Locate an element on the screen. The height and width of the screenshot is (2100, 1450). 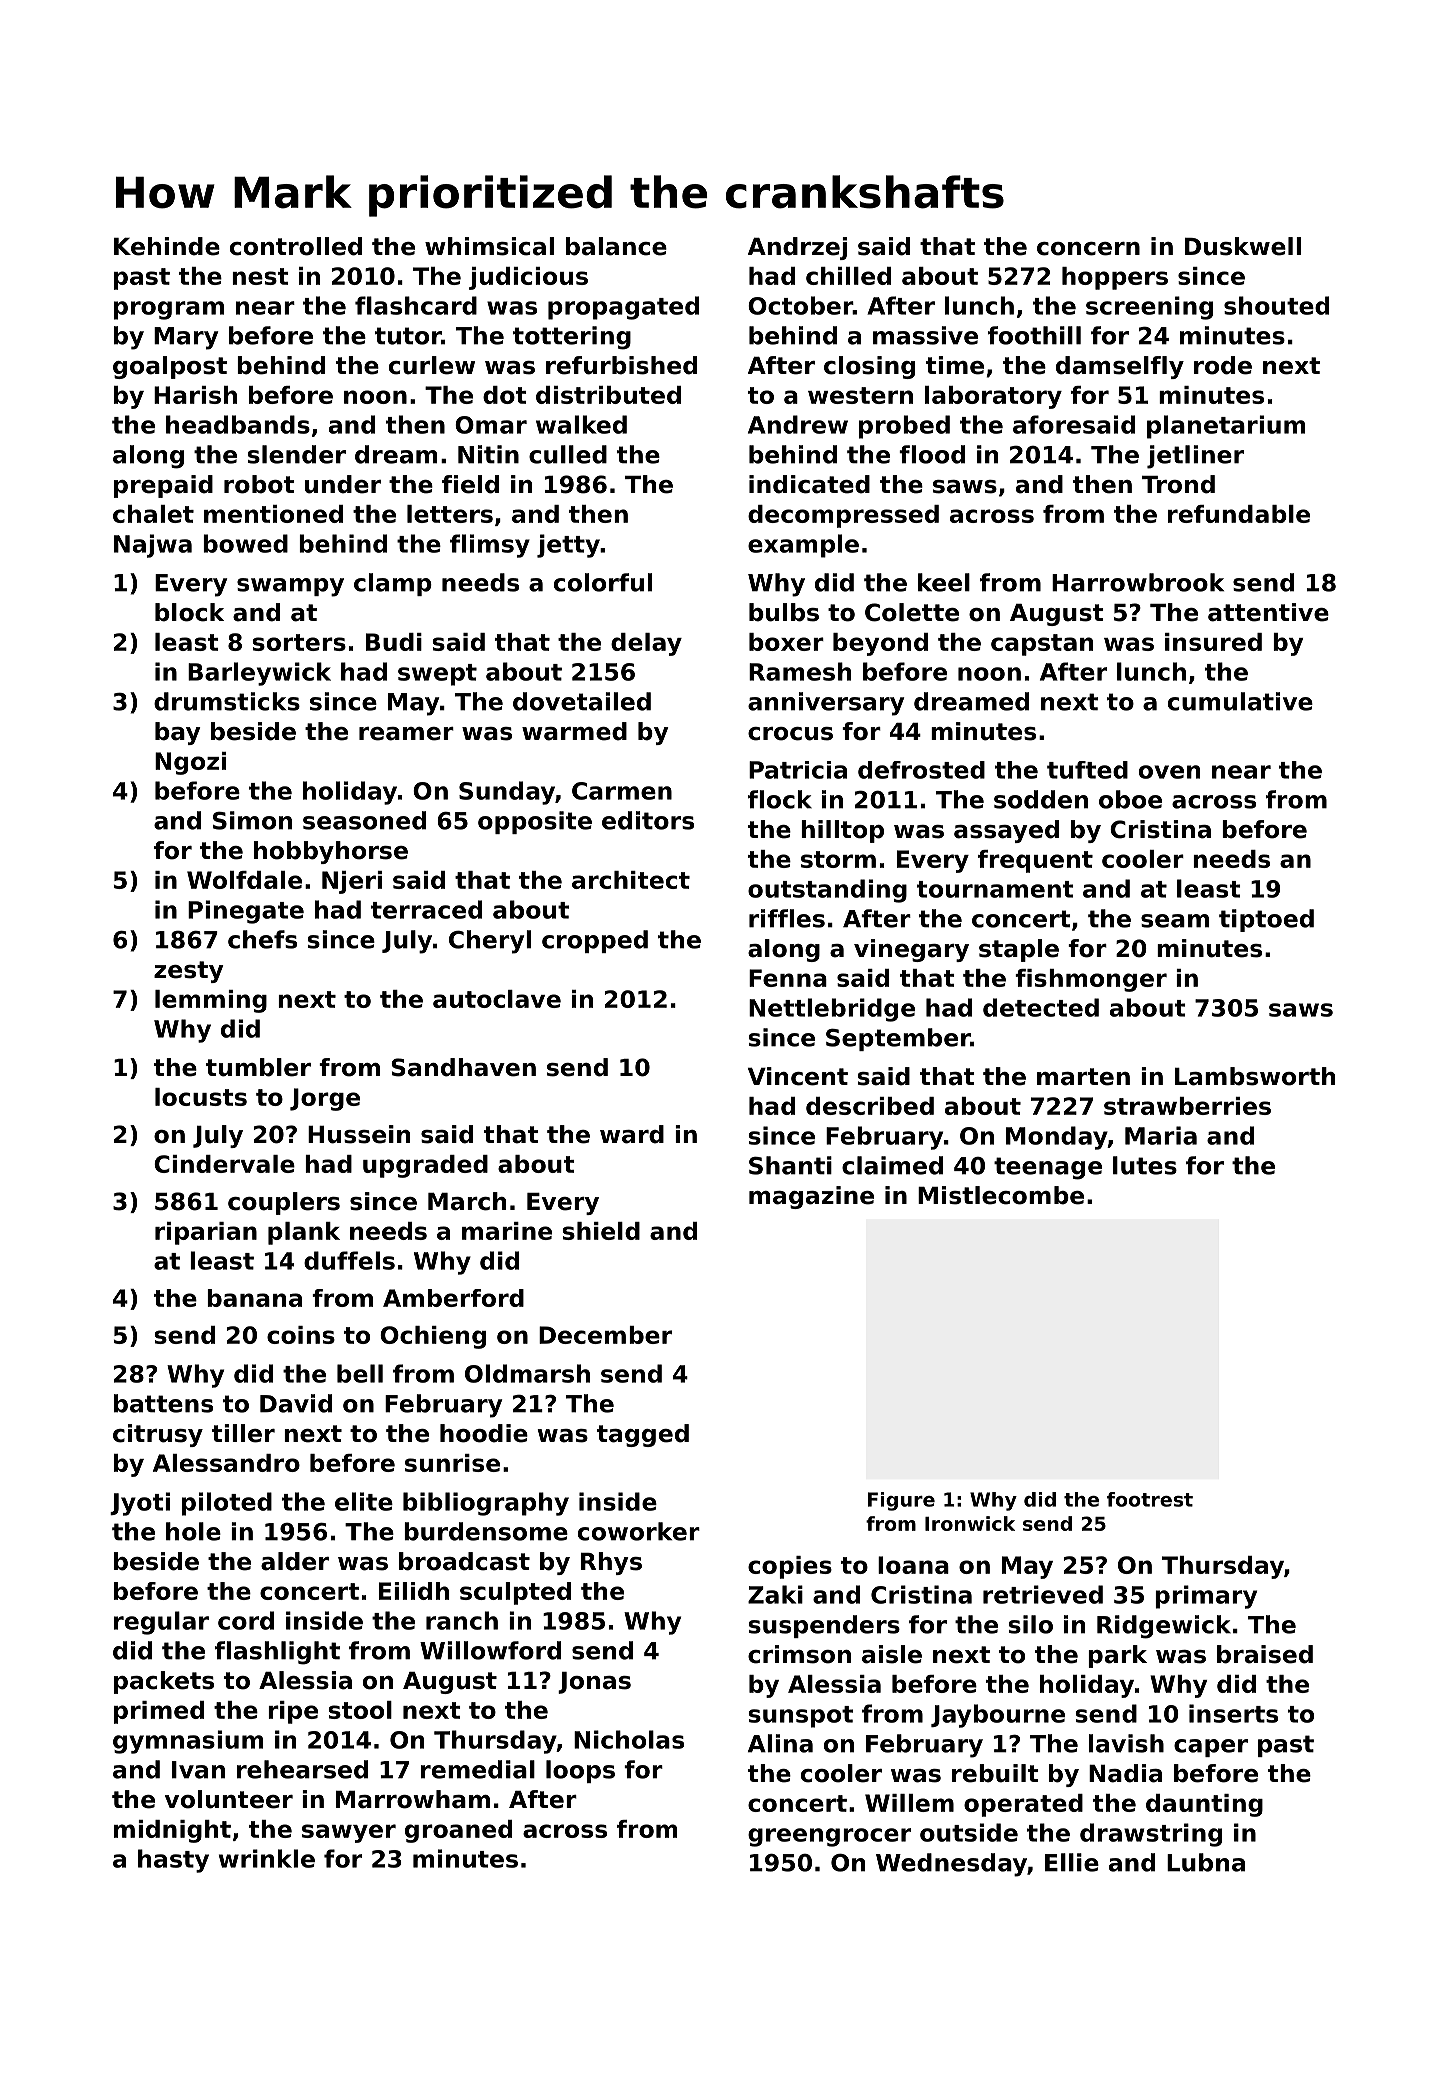
Nicholas is located at coordinates (629, 1739).
